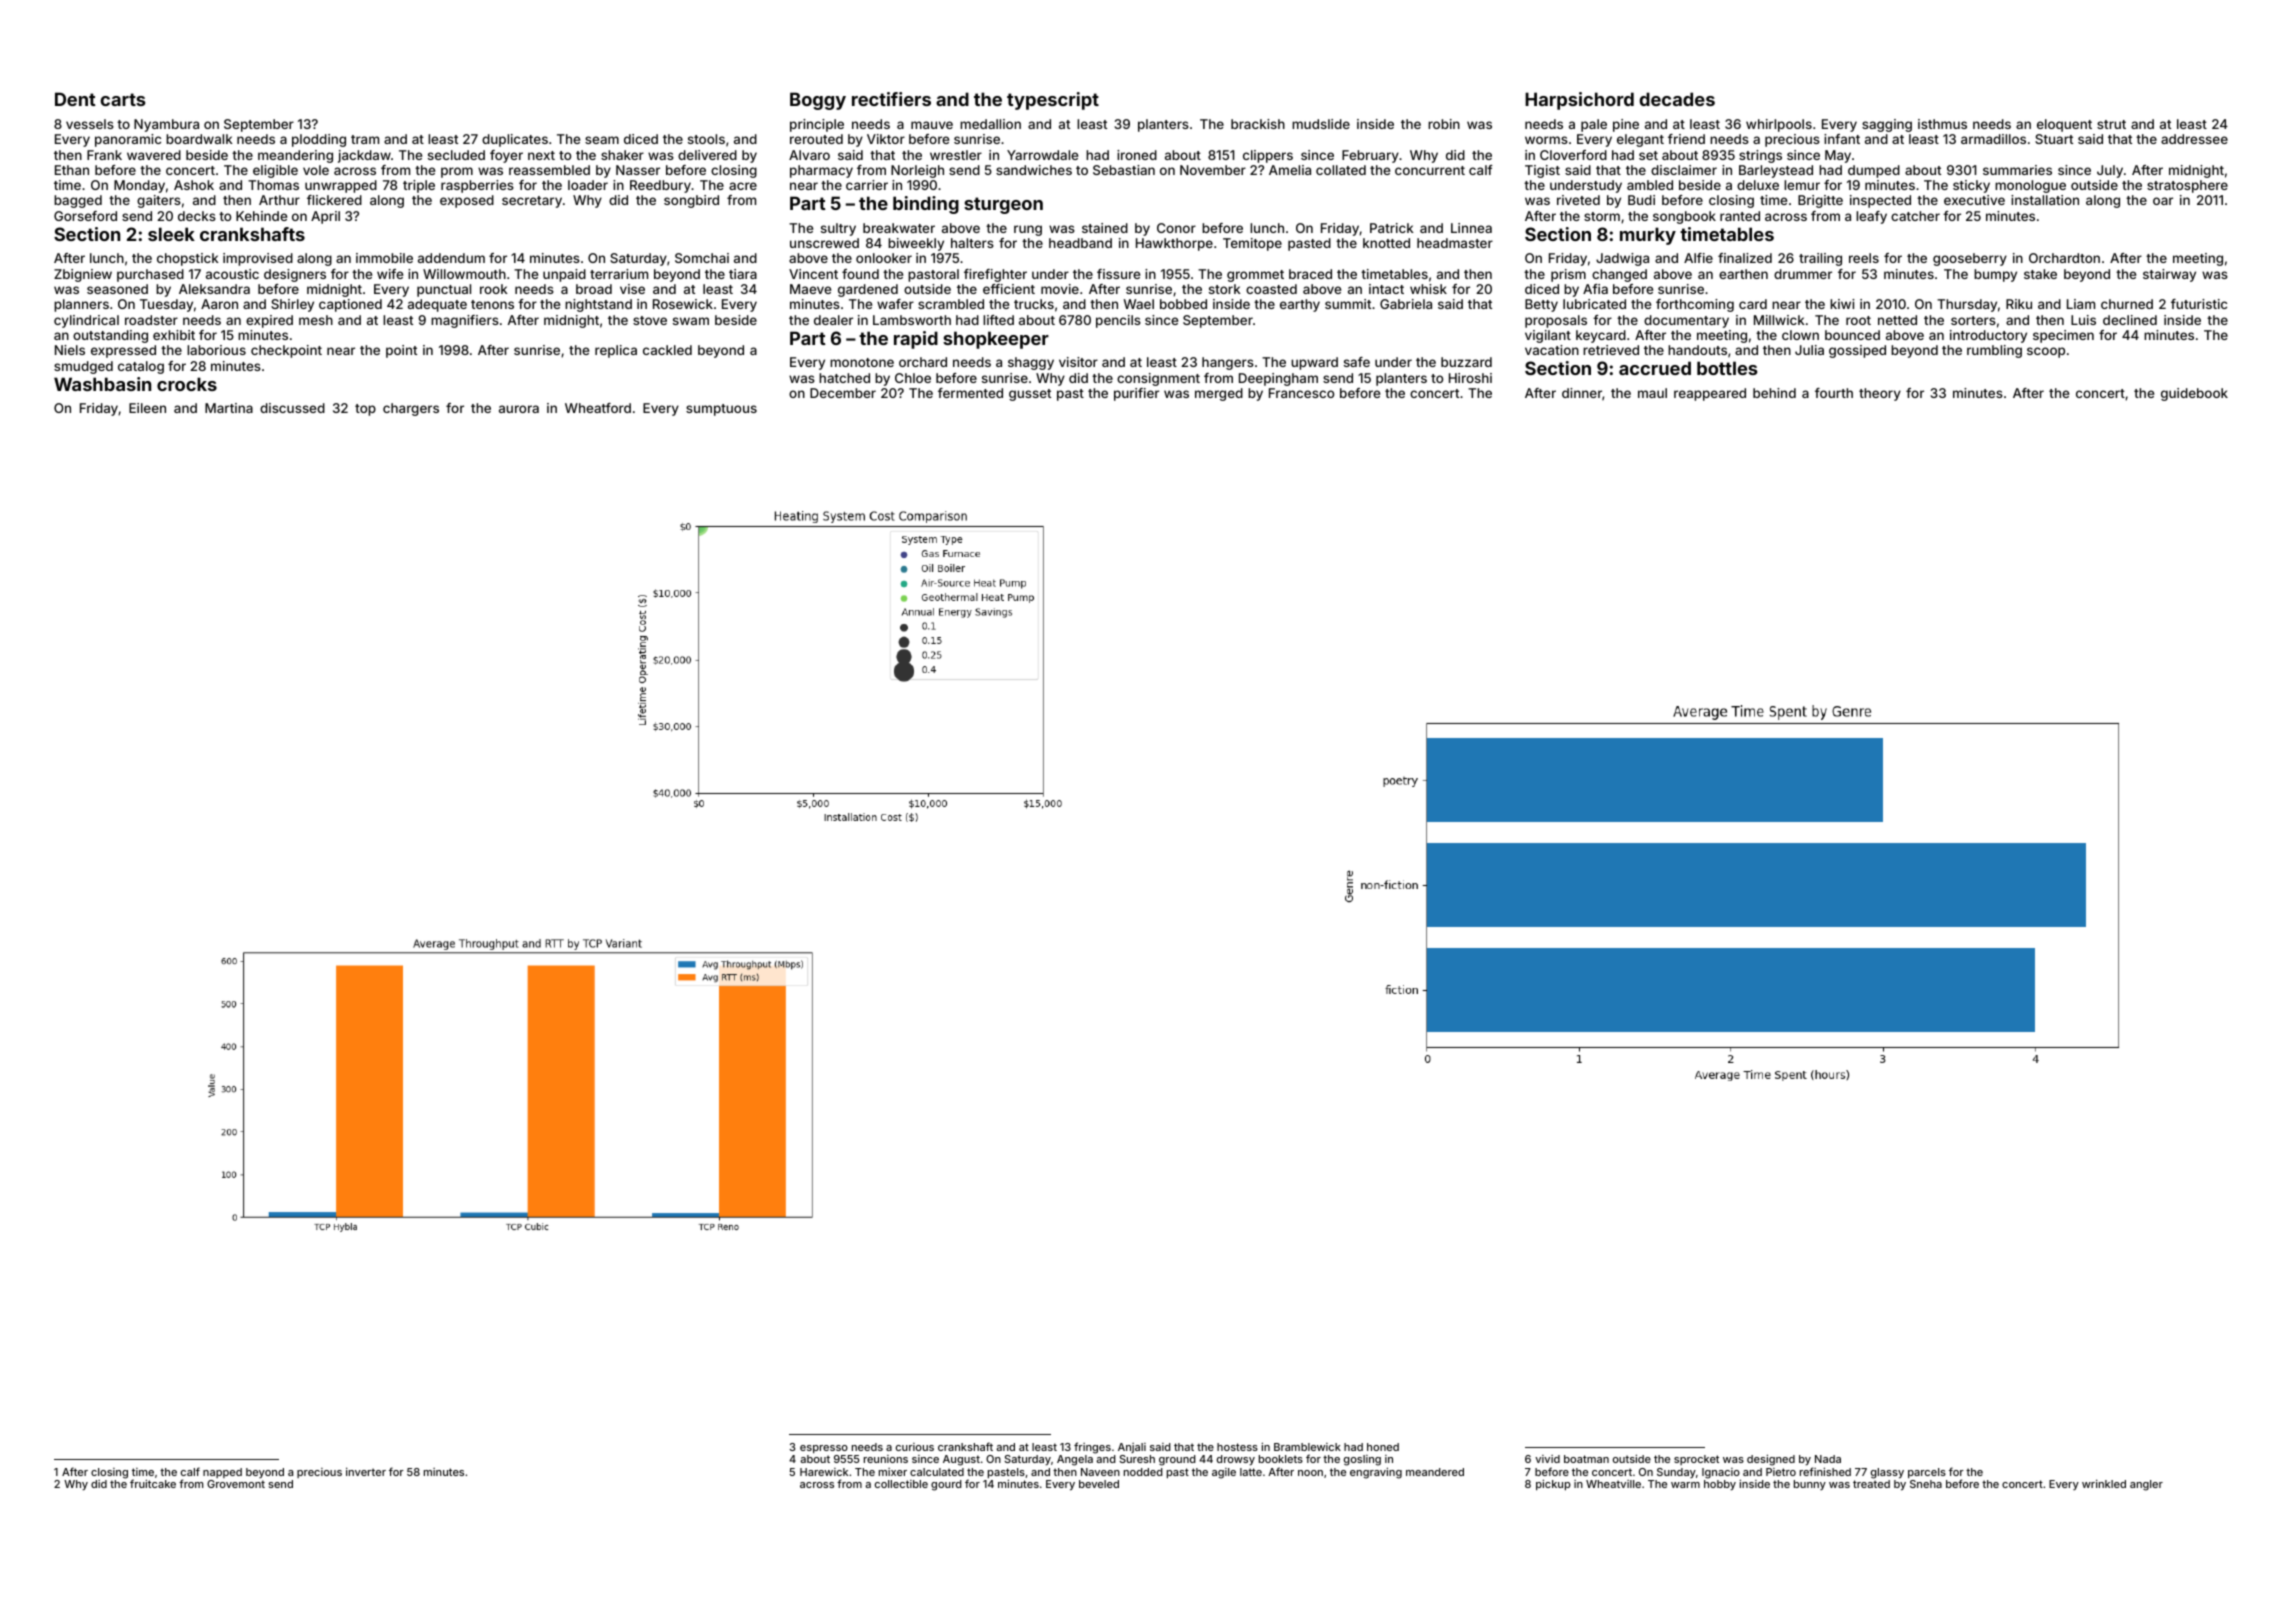 This image has width=2282, height=1614. I want to click on Eileen, so click(147, 408).
